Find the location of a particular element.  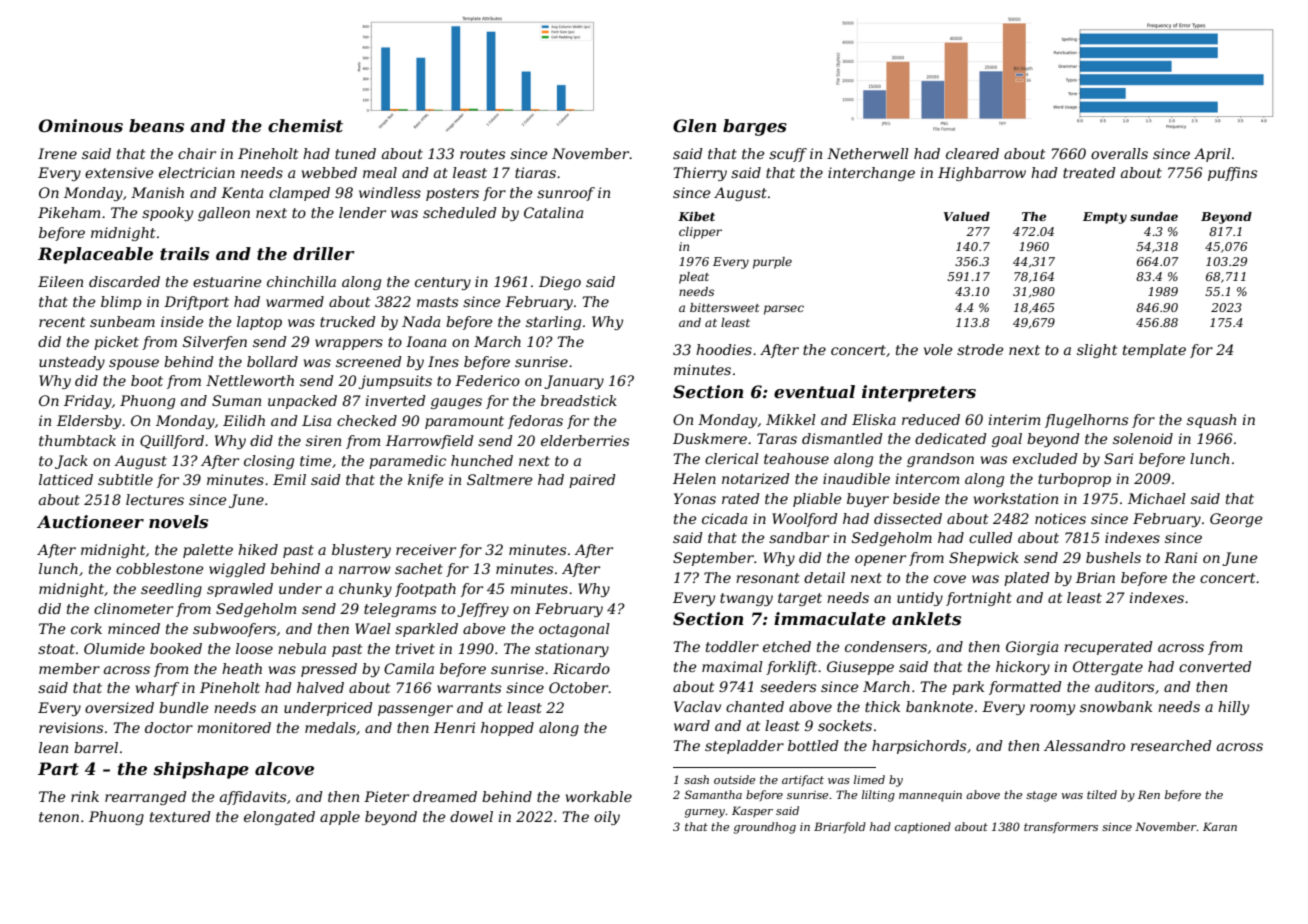

Glen is located at coordinates (695, 125).
